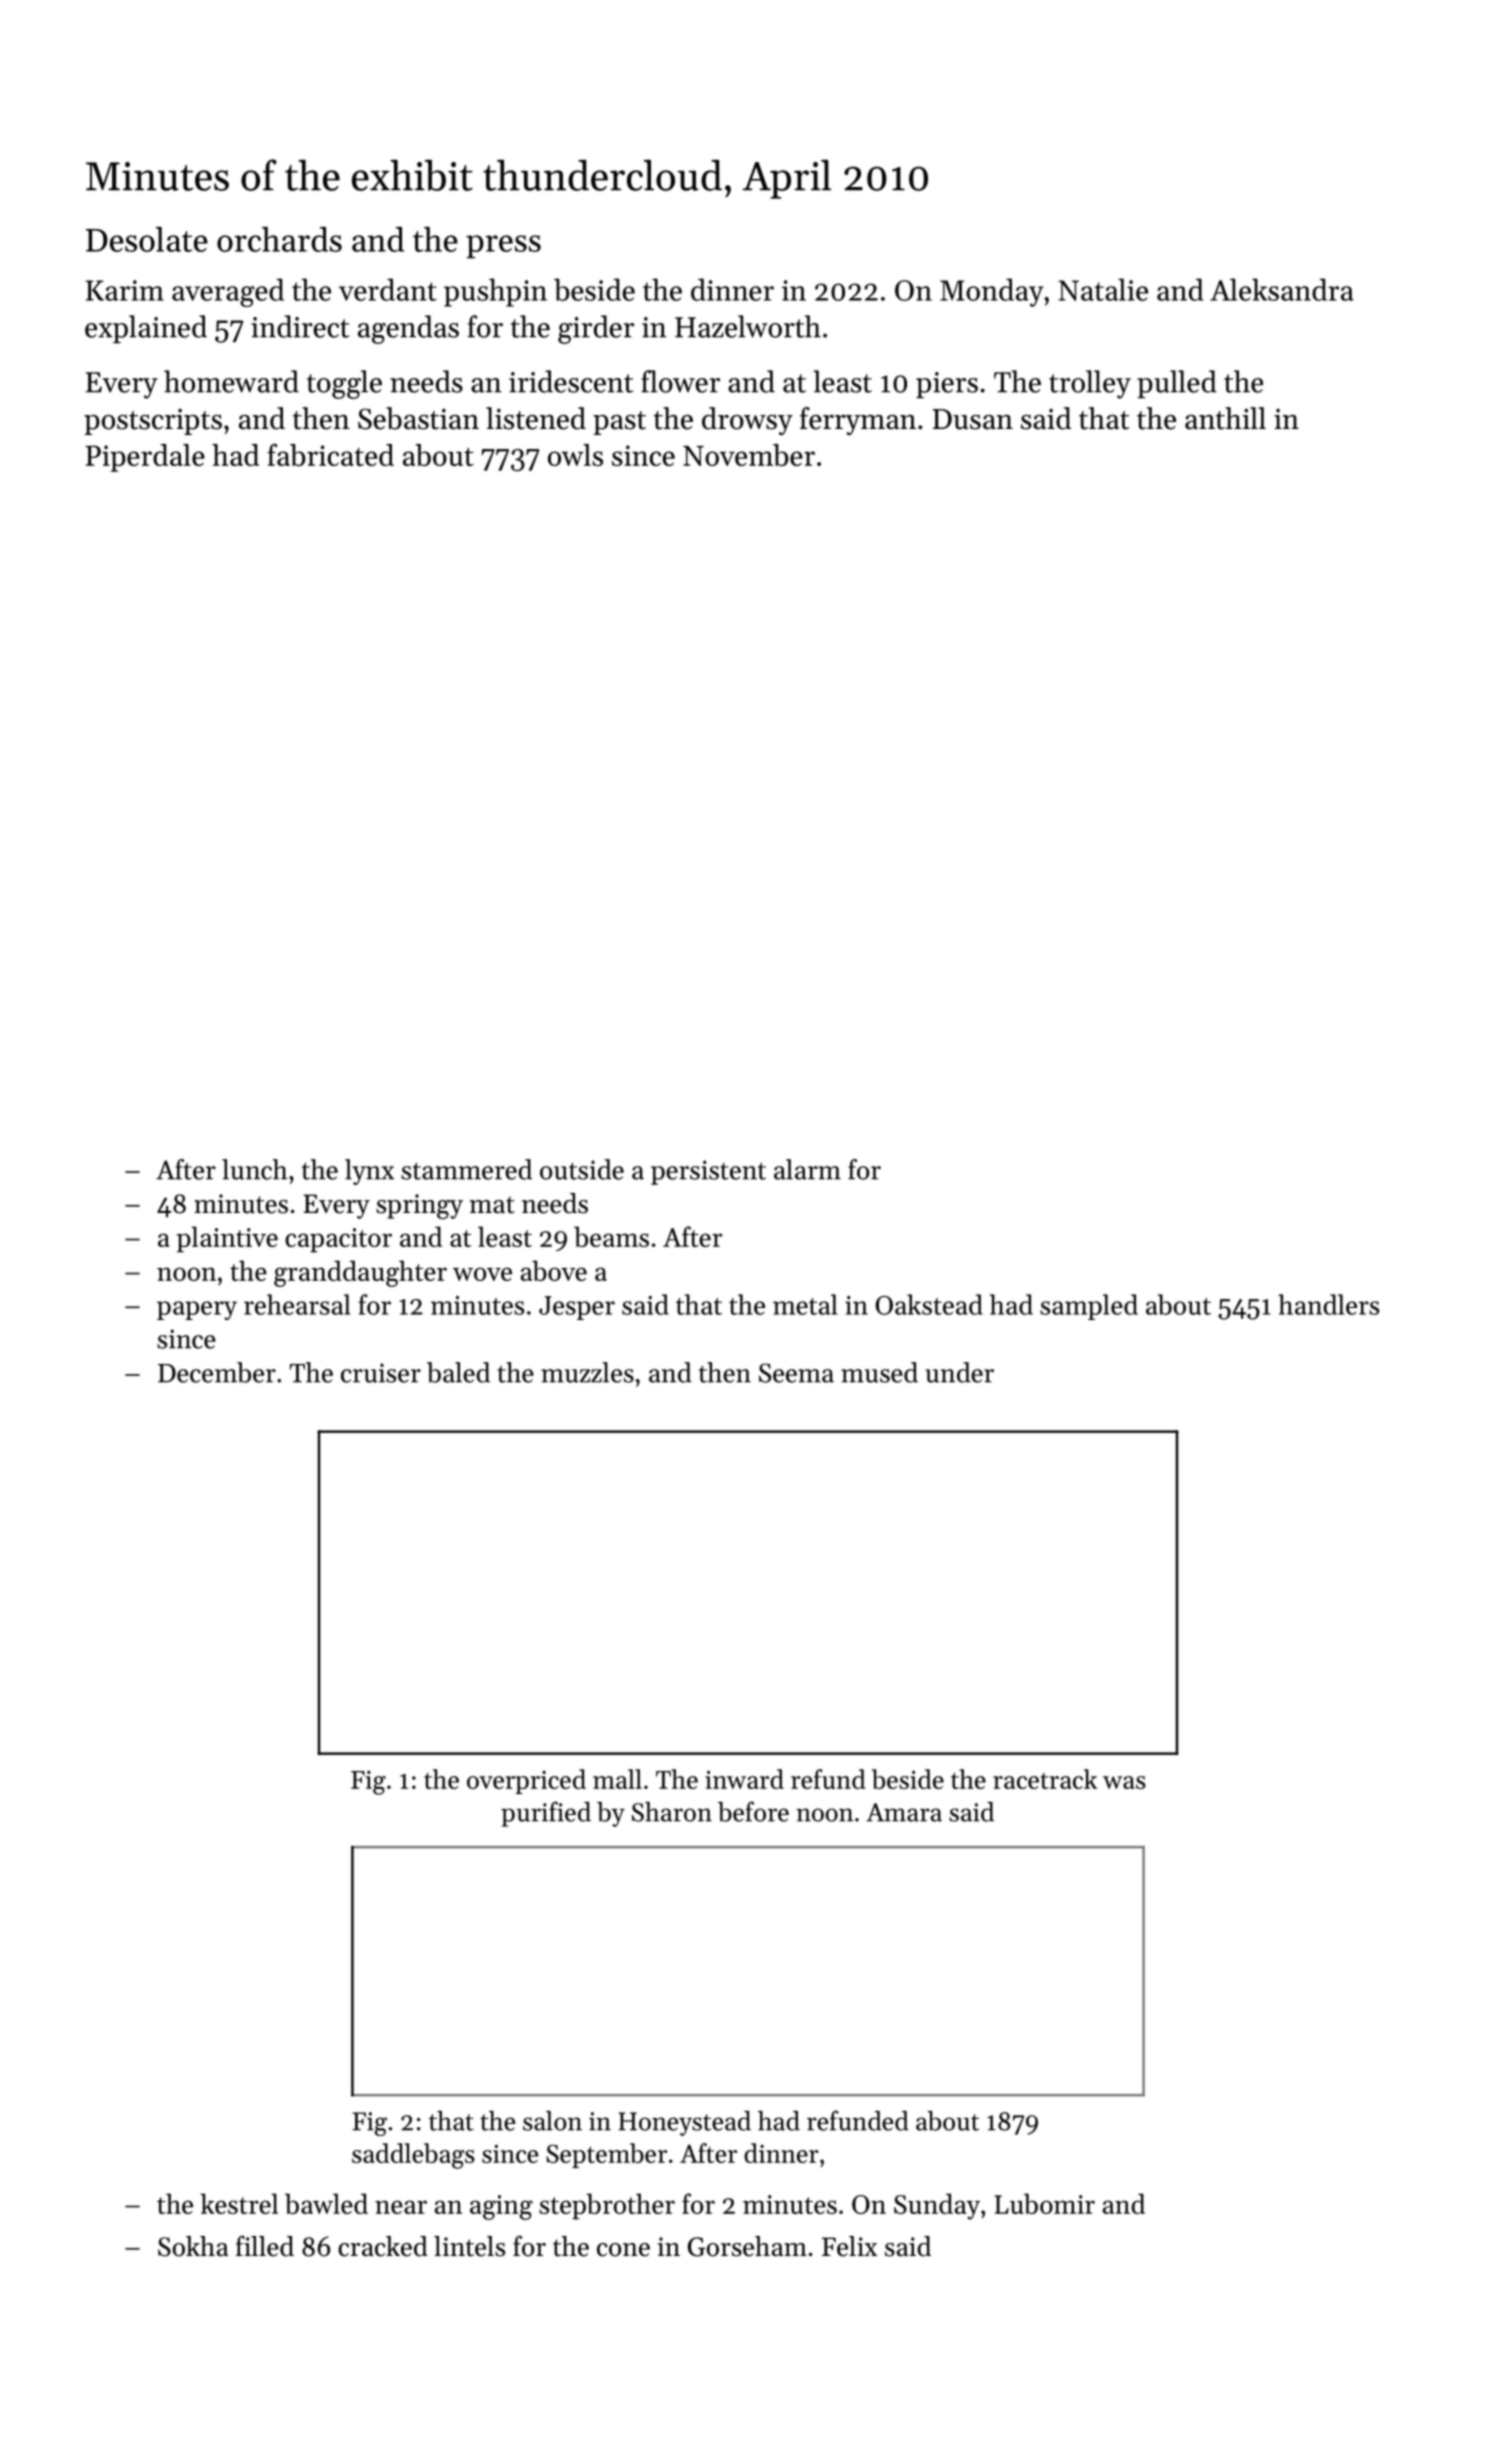 The image size is (1496, 2464). What do you see at coordinates (1328, 1304) in the screenshot?
I see `handlers` at bounding box center [1328, 1304].
